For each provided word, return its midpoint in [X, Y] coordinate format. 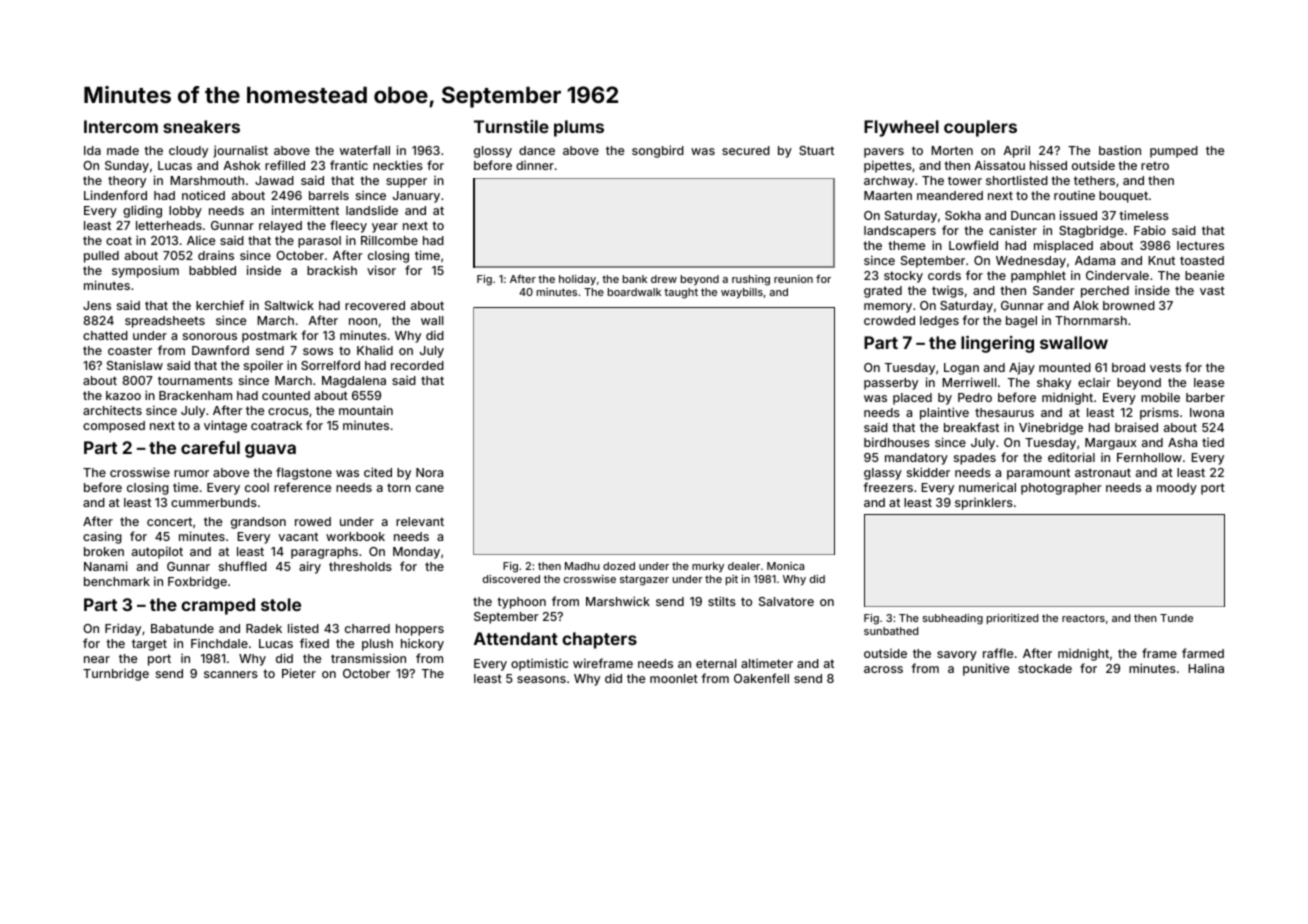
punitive [986, 669]
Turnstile [511, 126]
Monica [785, 566]
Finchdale [219, 643]
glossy [493, 152]
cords [944, 275]
